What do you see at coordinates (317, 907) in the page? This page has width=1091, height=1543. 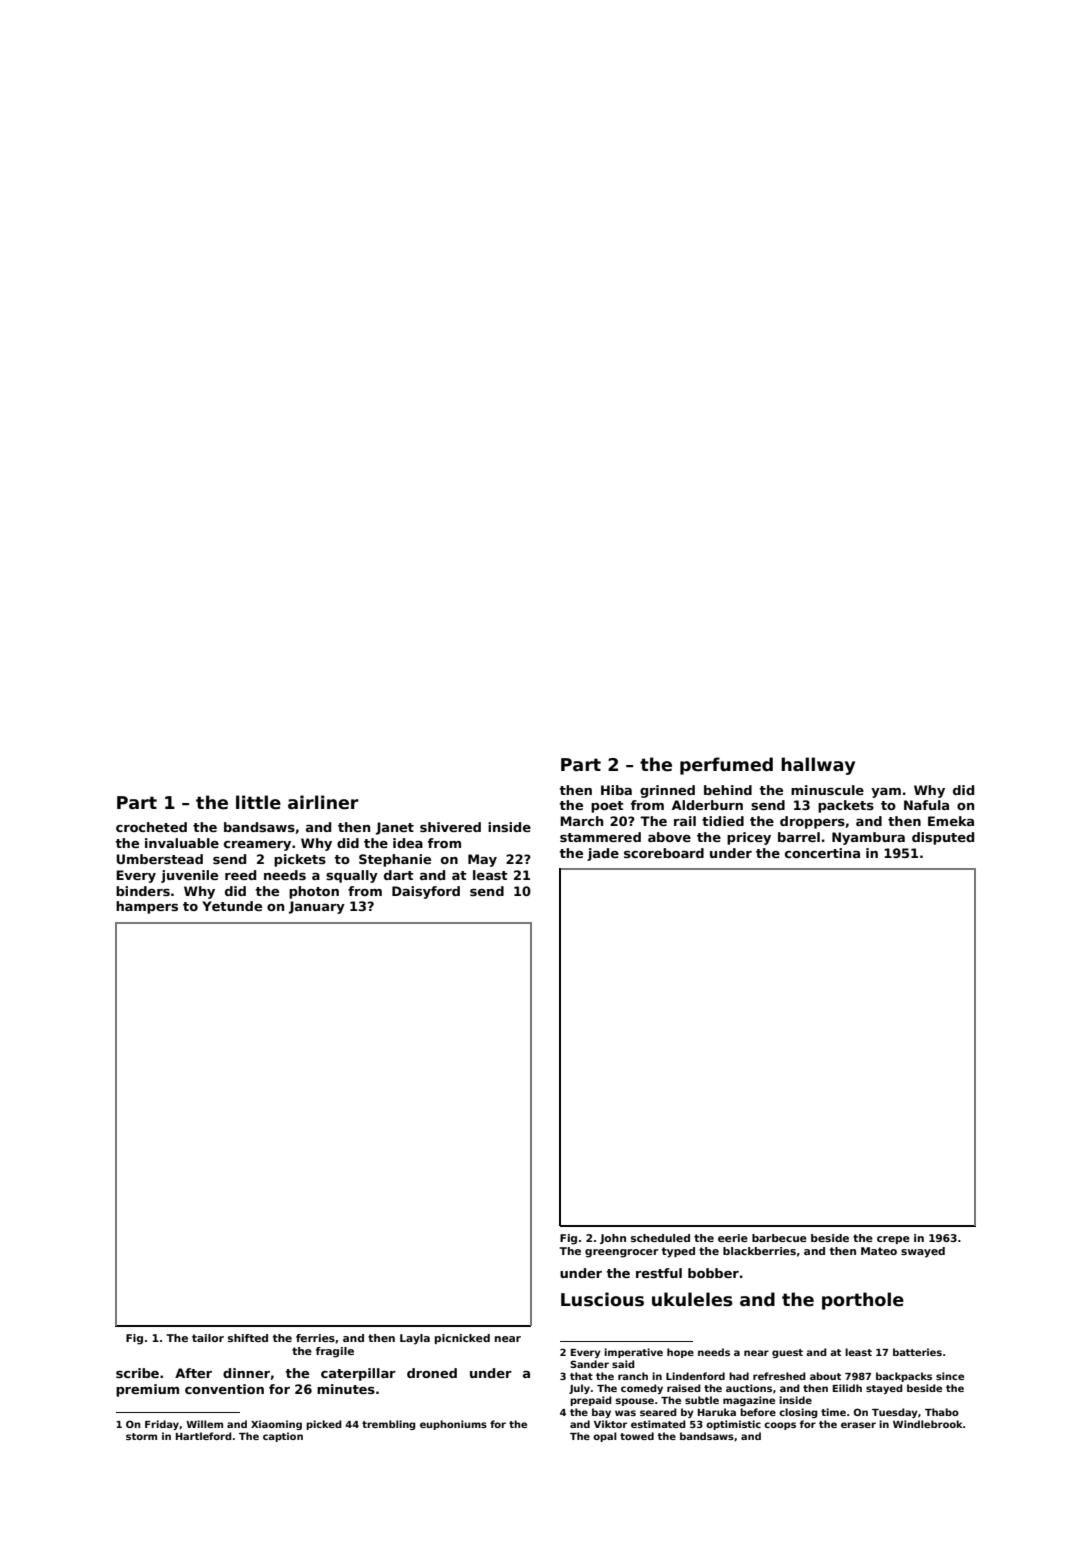 I see `January` at bounding box center [317, 907].
